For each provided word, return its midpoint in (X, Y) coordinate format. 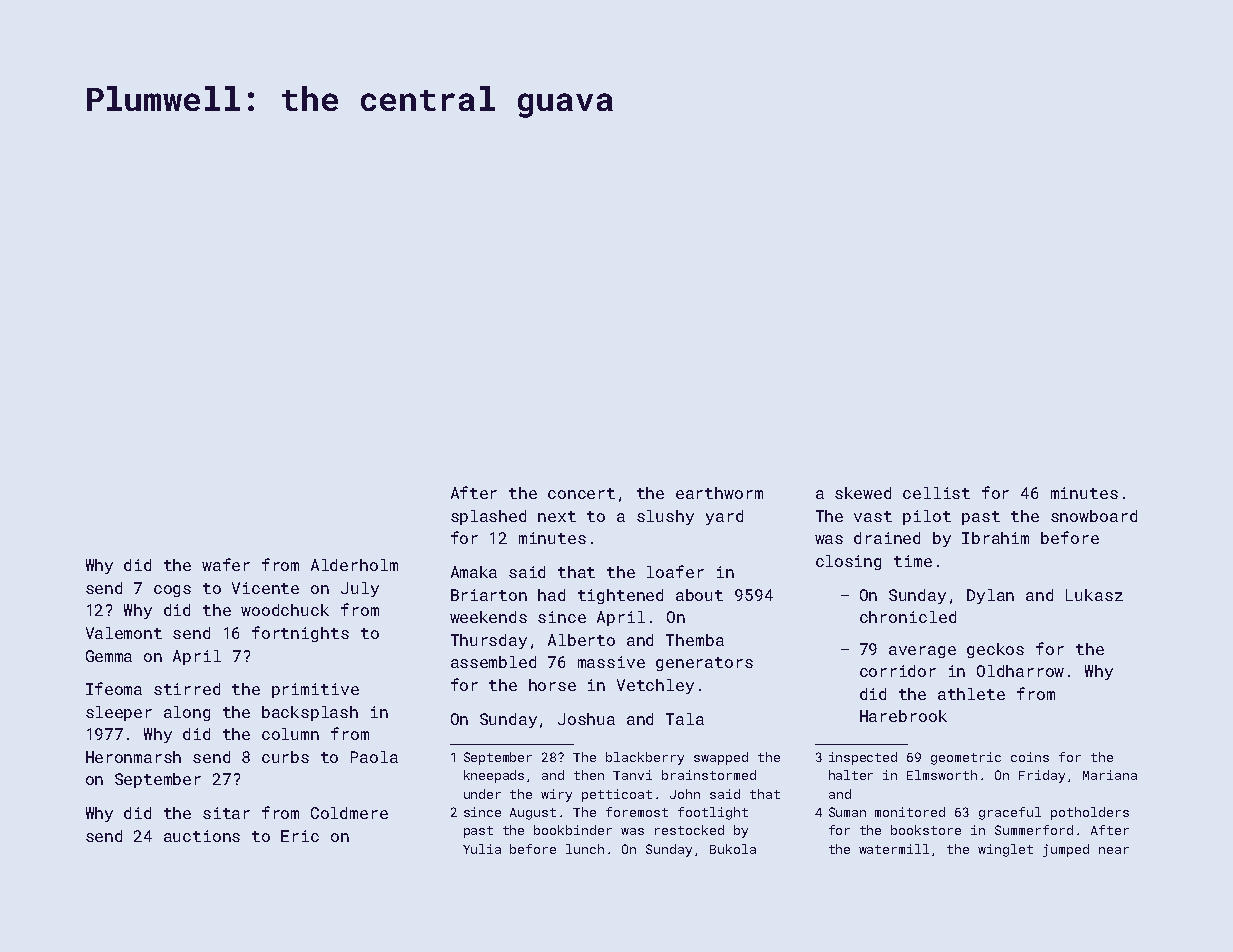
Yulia (482, 849)
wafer (226, 564)
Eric (300, 836)
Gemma (109, 656)
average (922, 652)
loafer (675, 571)
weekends (488, 617)
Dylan (990, 596)
